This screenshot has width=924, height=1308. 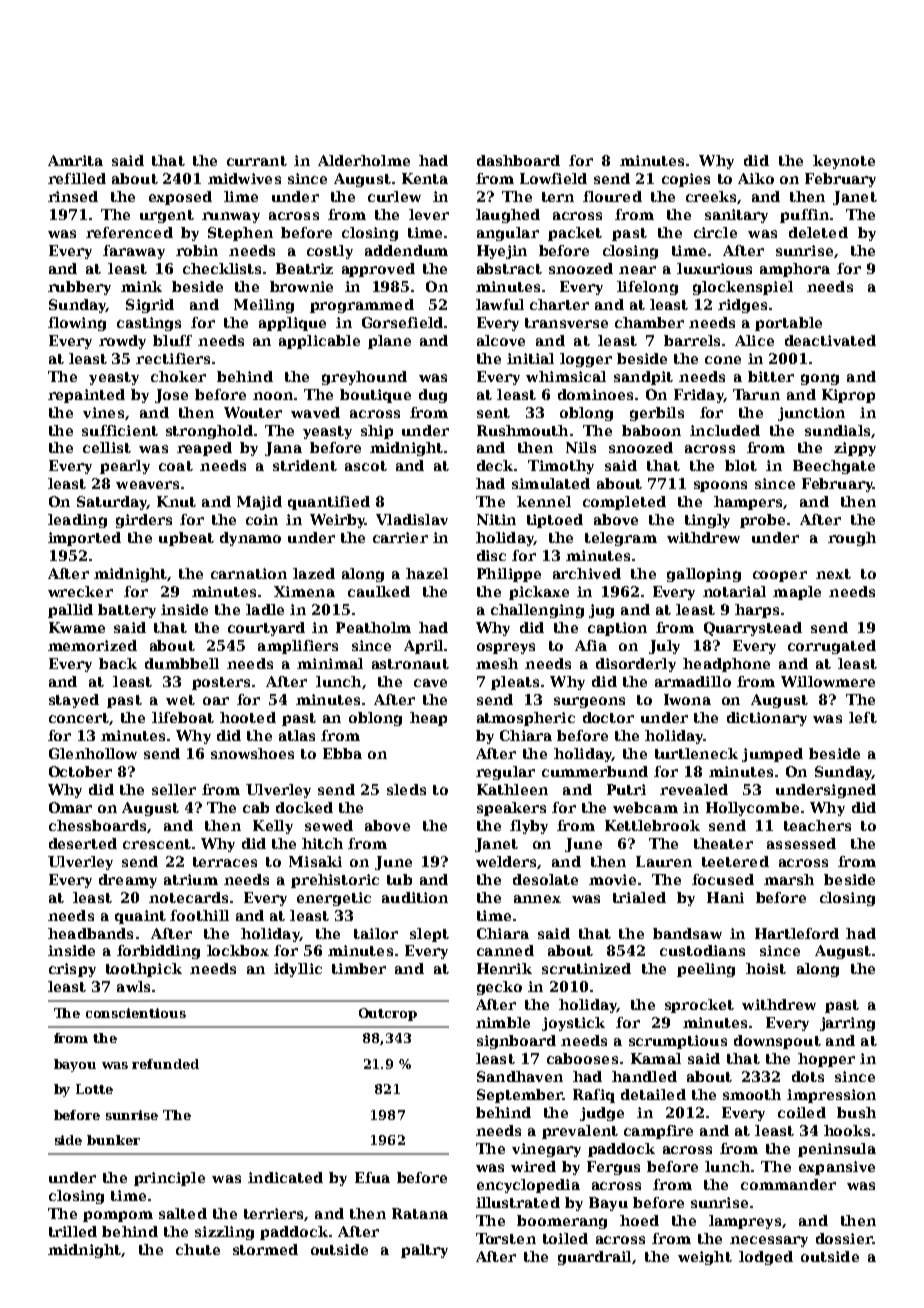 I want to click on conscientious, so click(x=136, y=1013).
